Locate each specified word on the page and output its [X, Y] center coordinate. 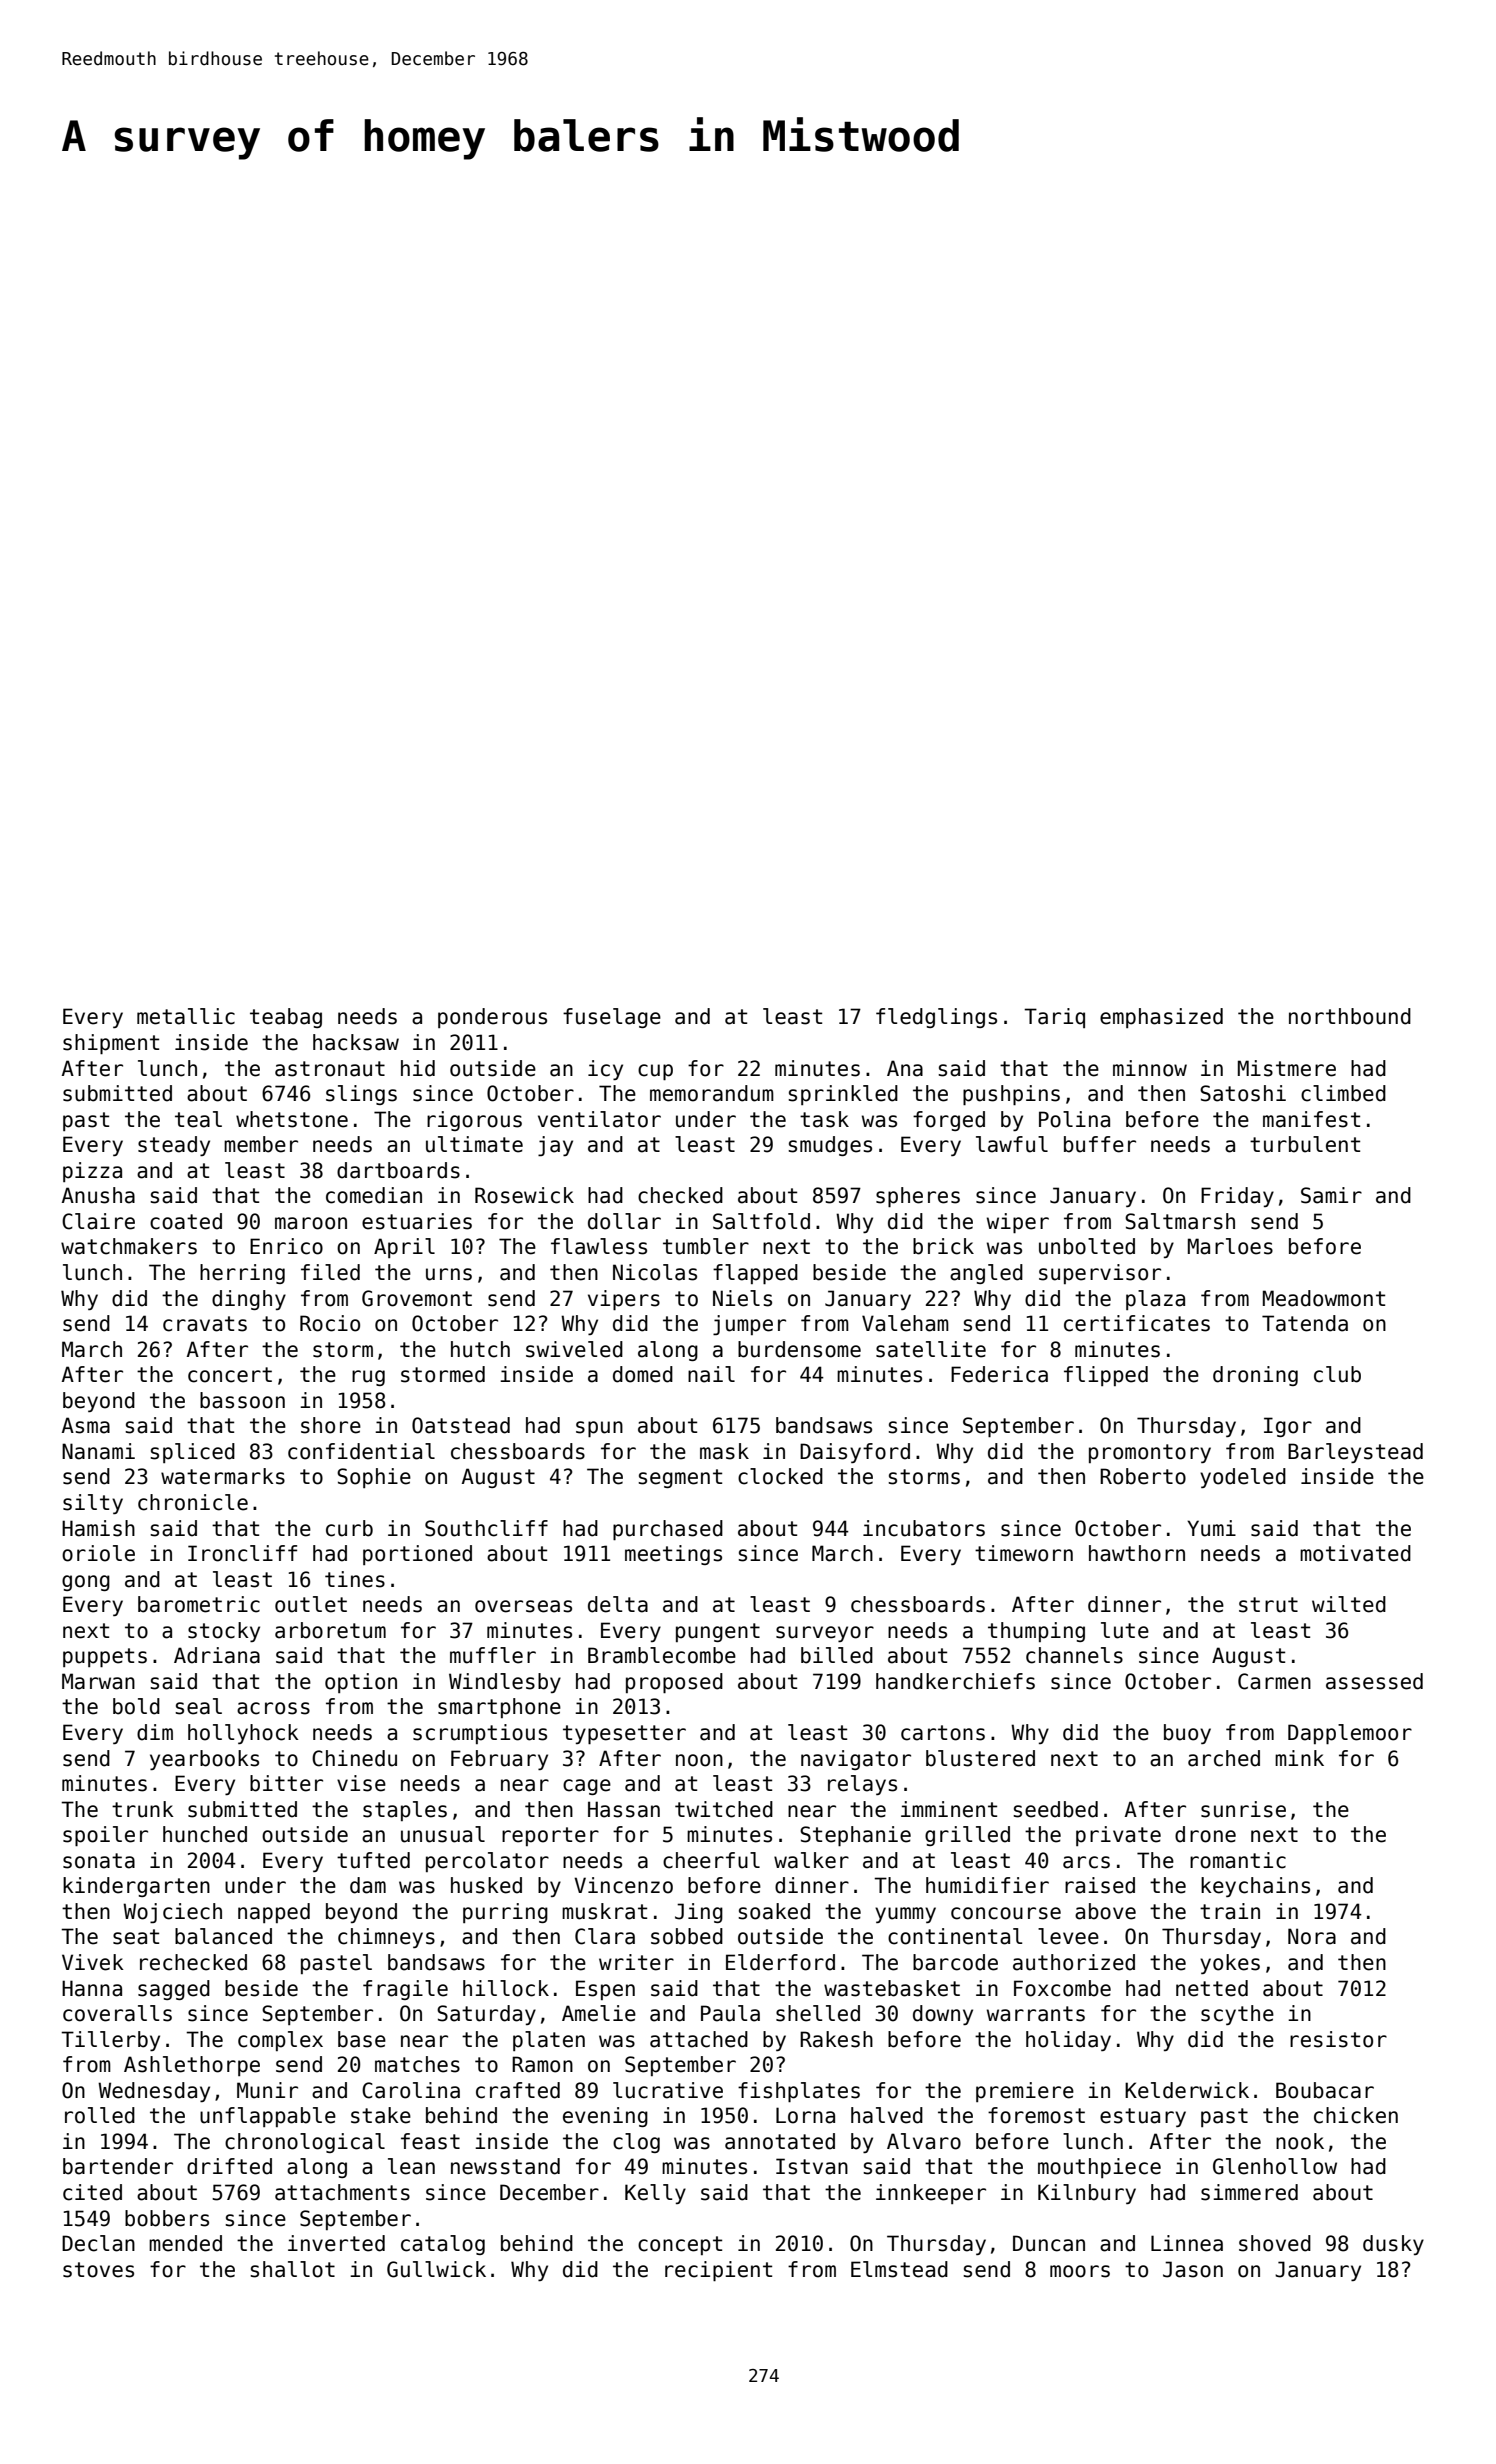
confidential [361, 1451]
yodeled [1243, 1478]
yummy [905, 1915]
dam [368, 1885]
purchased [668, 1530]
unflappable [268, 2117]
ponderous [492, 1018]
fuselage [612, 1018]
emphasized [1161, 1018]
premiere [1025, 2092]
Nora [1312, 1936]
